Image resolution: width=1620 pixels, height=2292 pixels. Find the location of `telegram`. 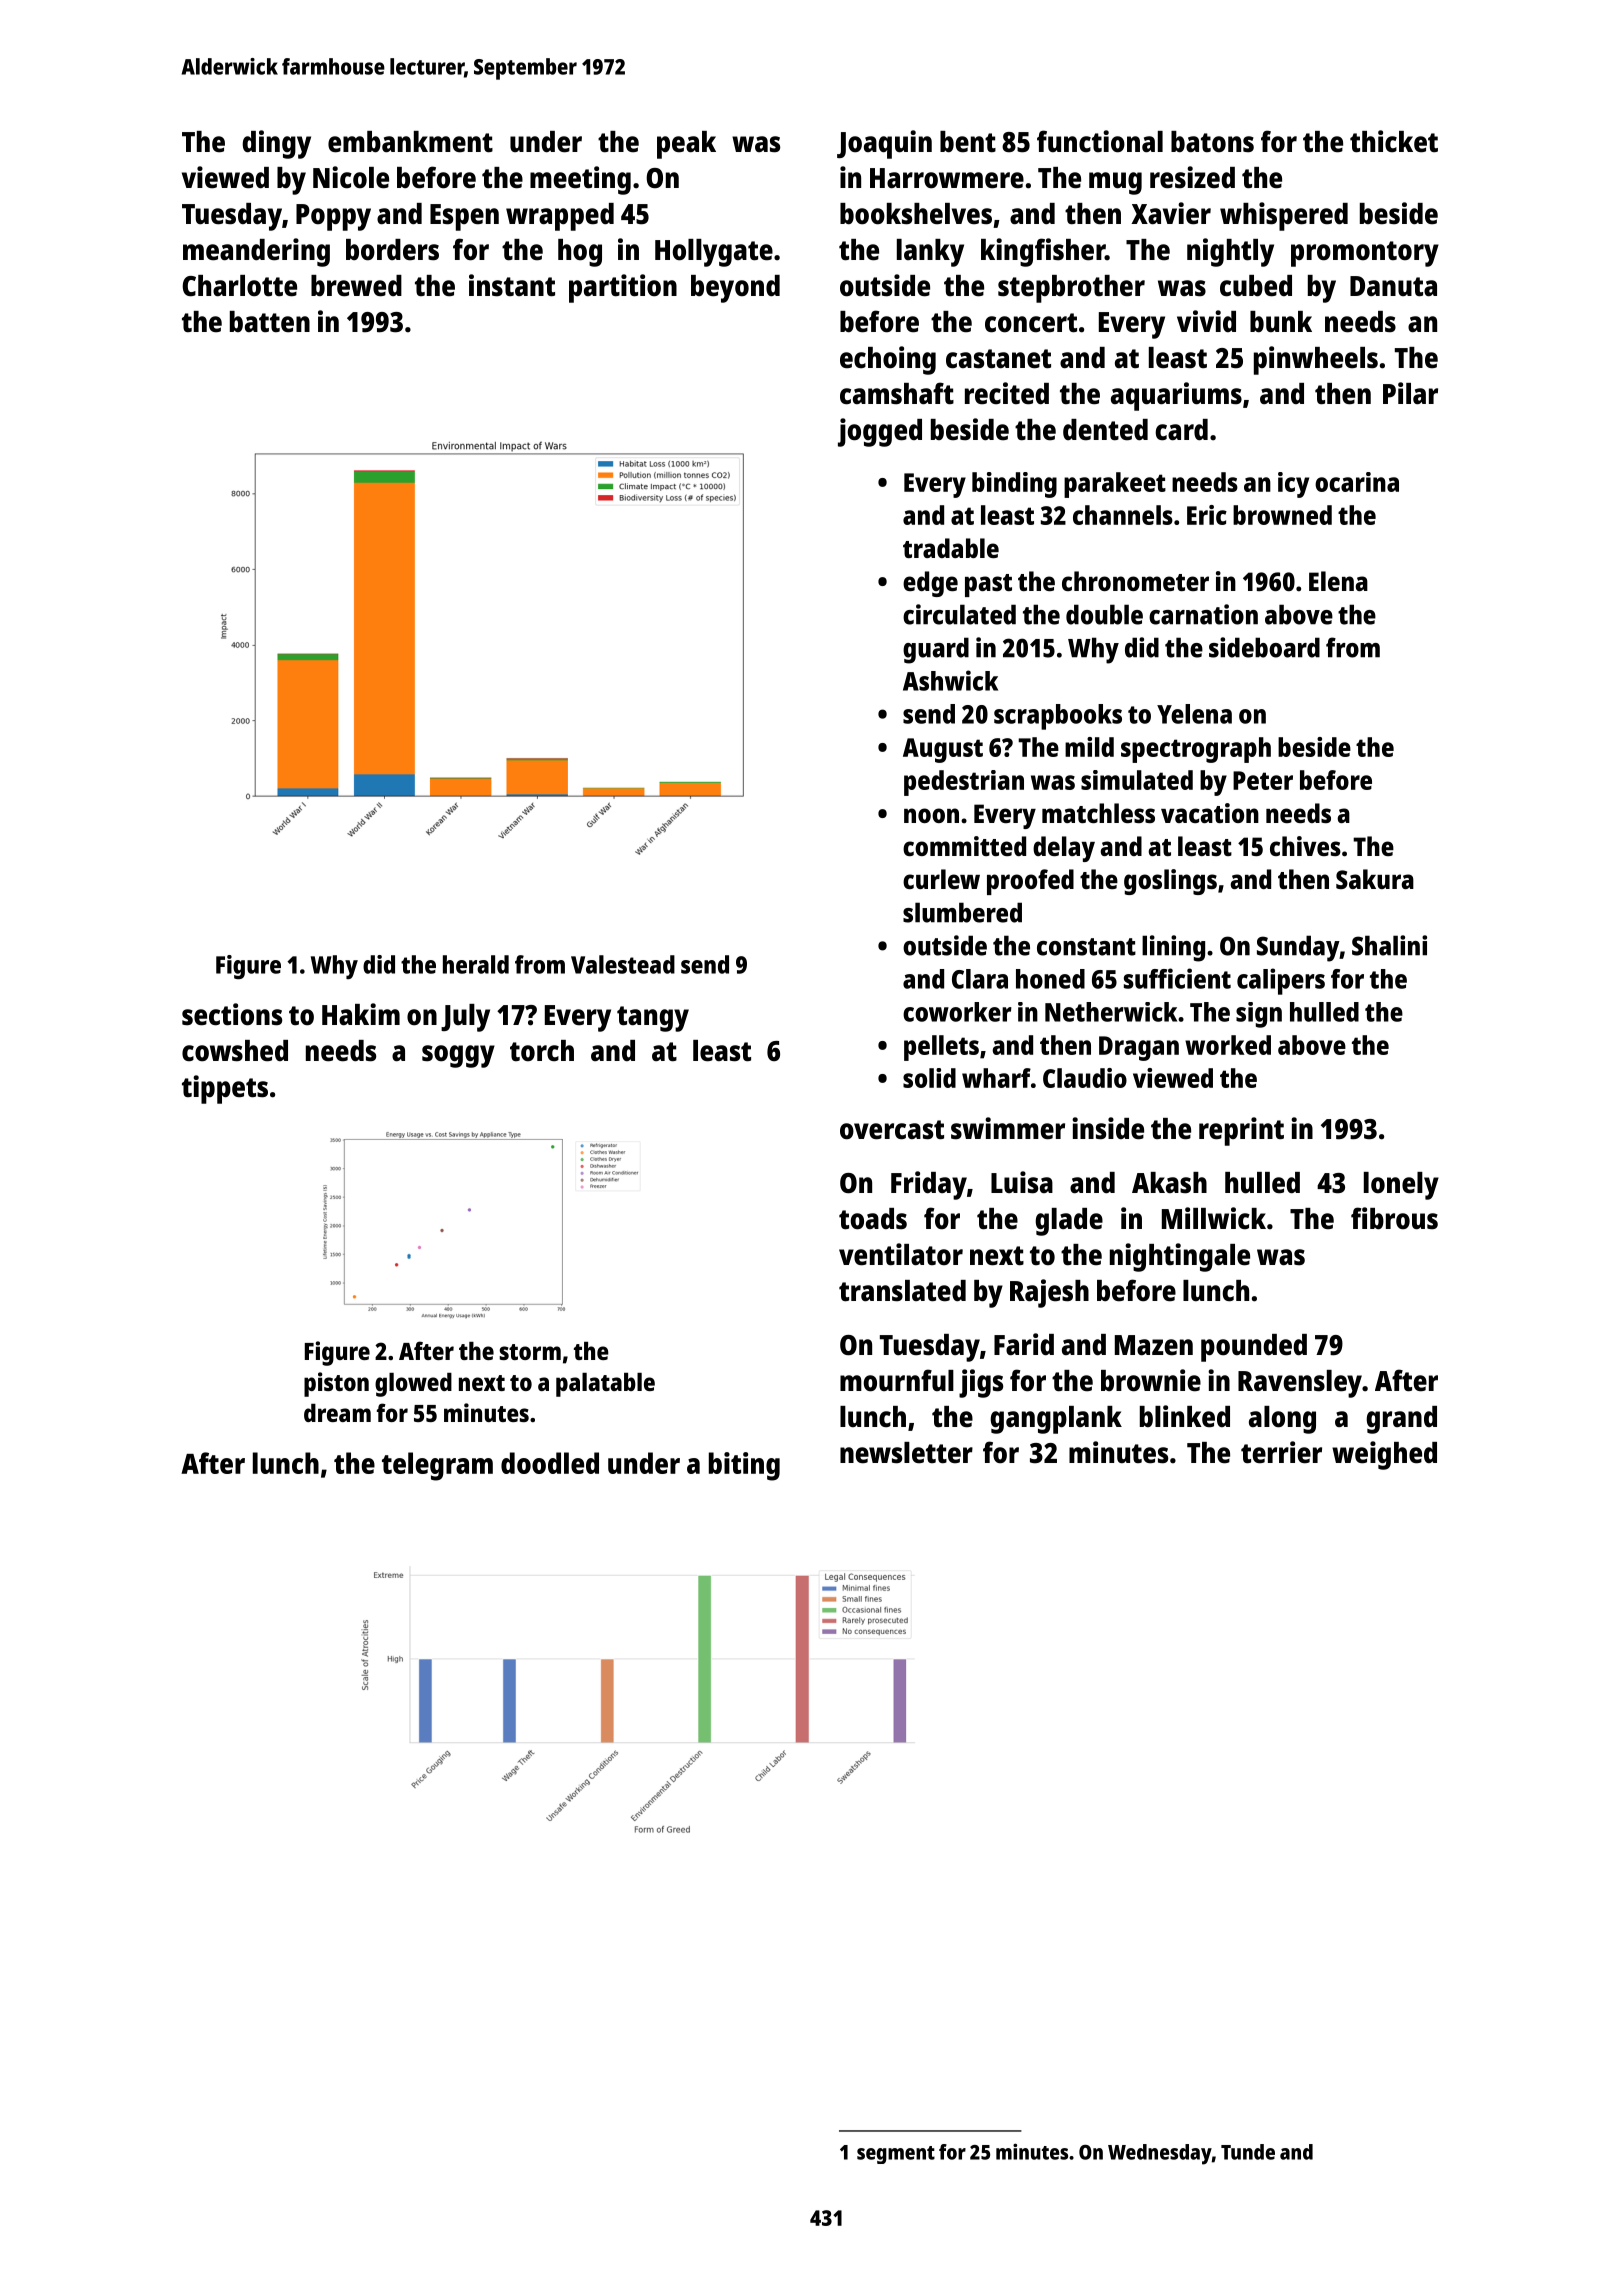

telegram is located at coordinates (437, 1466).
